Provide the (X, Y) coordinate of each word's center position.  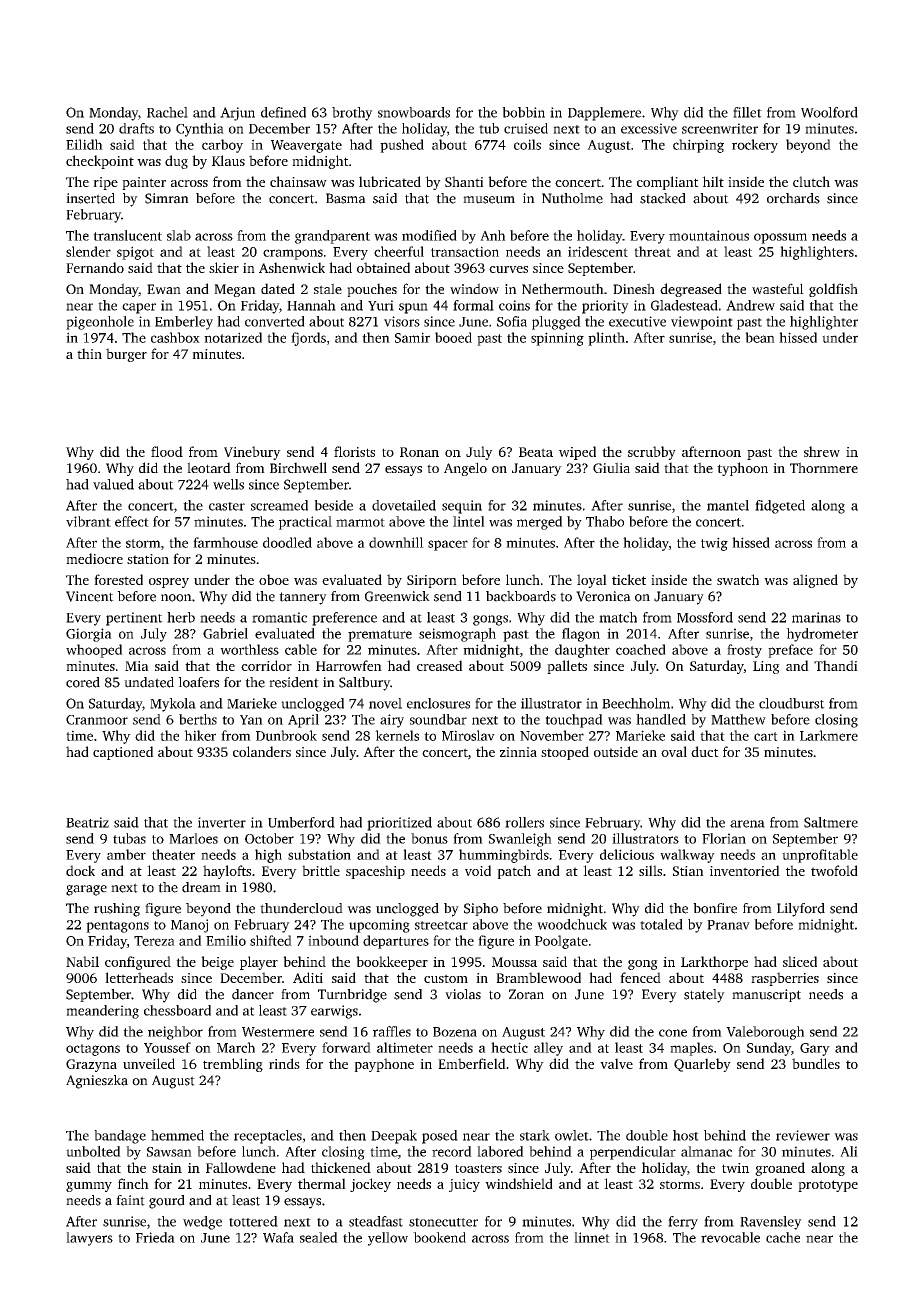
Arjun (237, 114)
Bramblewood (538, 977)
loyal (592, 581)
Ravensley (771, 1223)
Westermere (278, 1032)
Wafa (278, 1237)
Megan (235, 290)
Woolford (829, 112)
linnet (592, 1237)
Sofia (512, 321)
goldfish (833, 290)
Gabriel (225, 633)
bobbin (523, 112)
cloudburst (792, 703)
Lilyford (801, 910)
